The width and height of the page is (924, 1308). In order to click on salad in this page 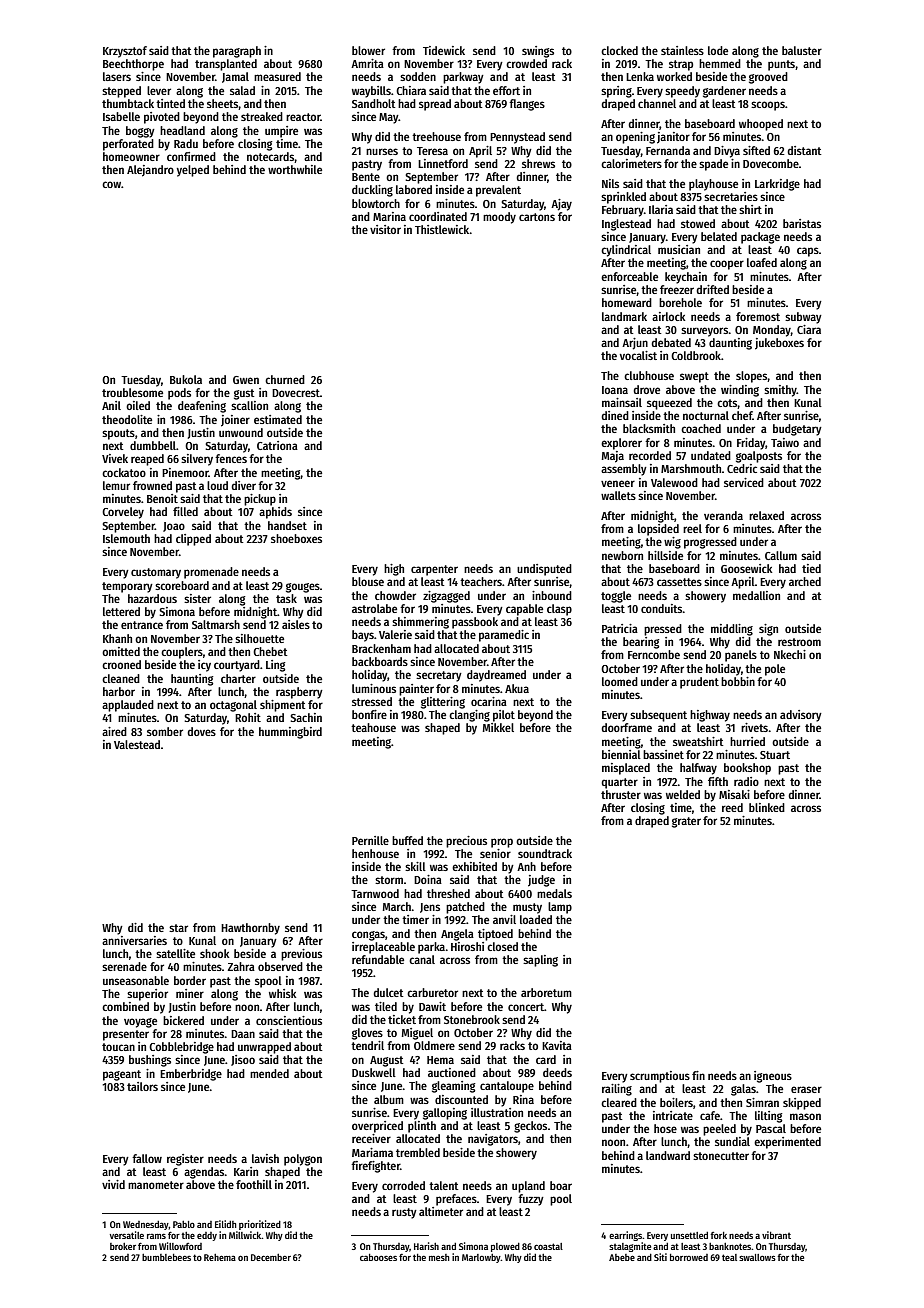, I will do `click(242, 90)`.
